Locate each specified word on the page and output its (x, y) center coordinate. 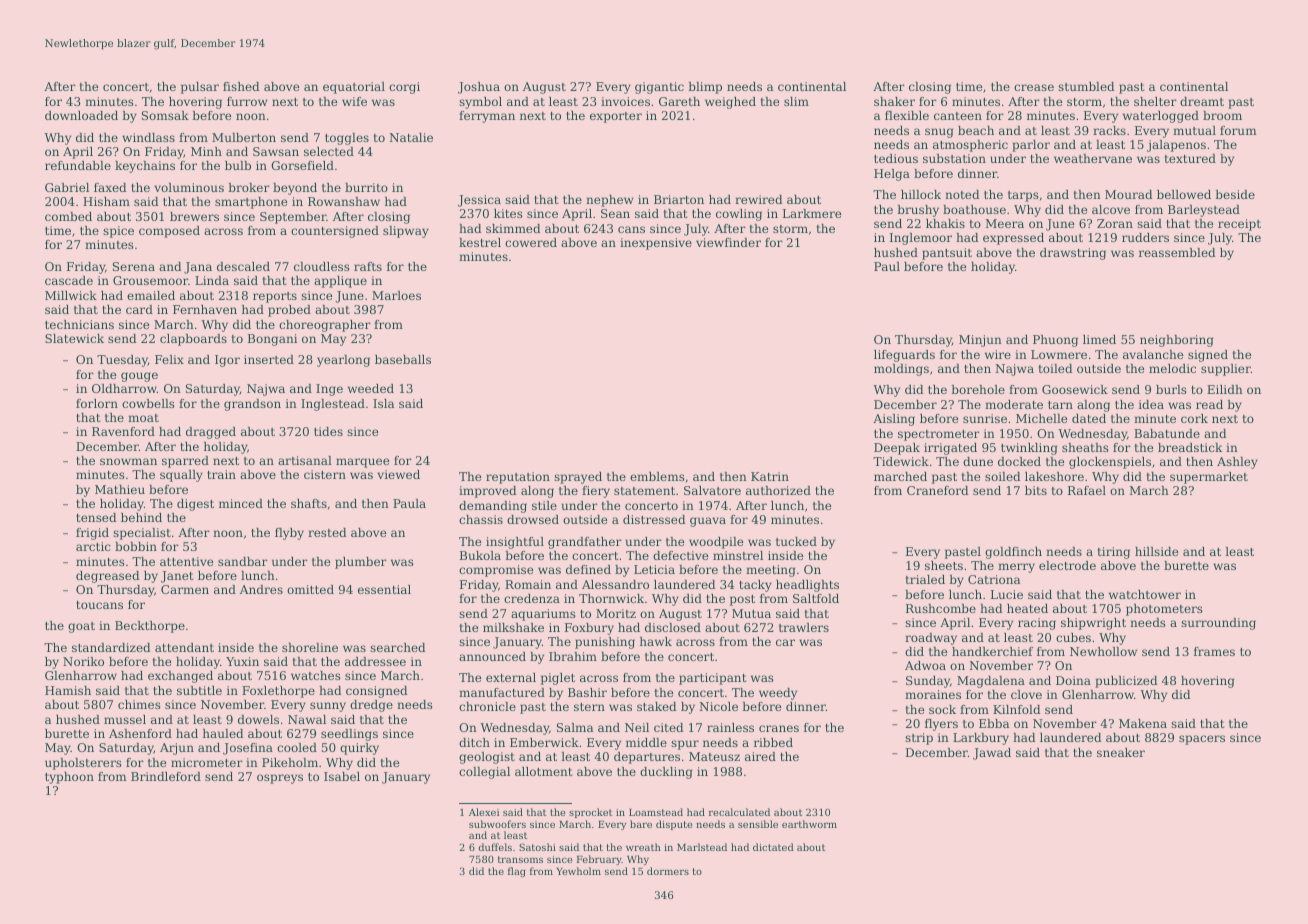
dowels (258, 719)
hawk (656, 641)
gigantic (659, 88)
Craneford (937, 490)
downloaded (81, 115)
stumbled (1086, 86)
